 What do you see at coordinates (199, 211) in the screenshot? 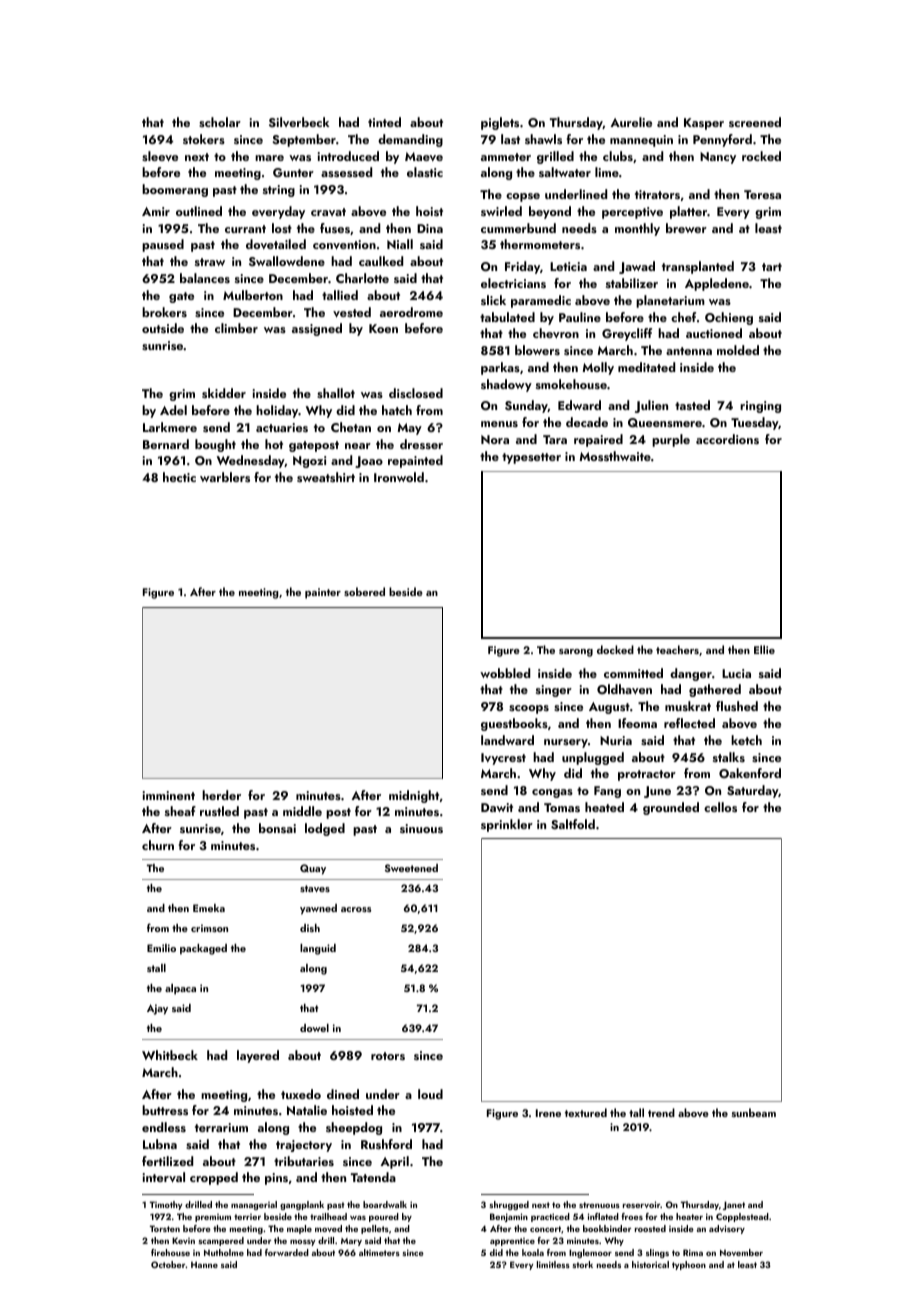
I see `outlined` at bounding box center [199, 211].
